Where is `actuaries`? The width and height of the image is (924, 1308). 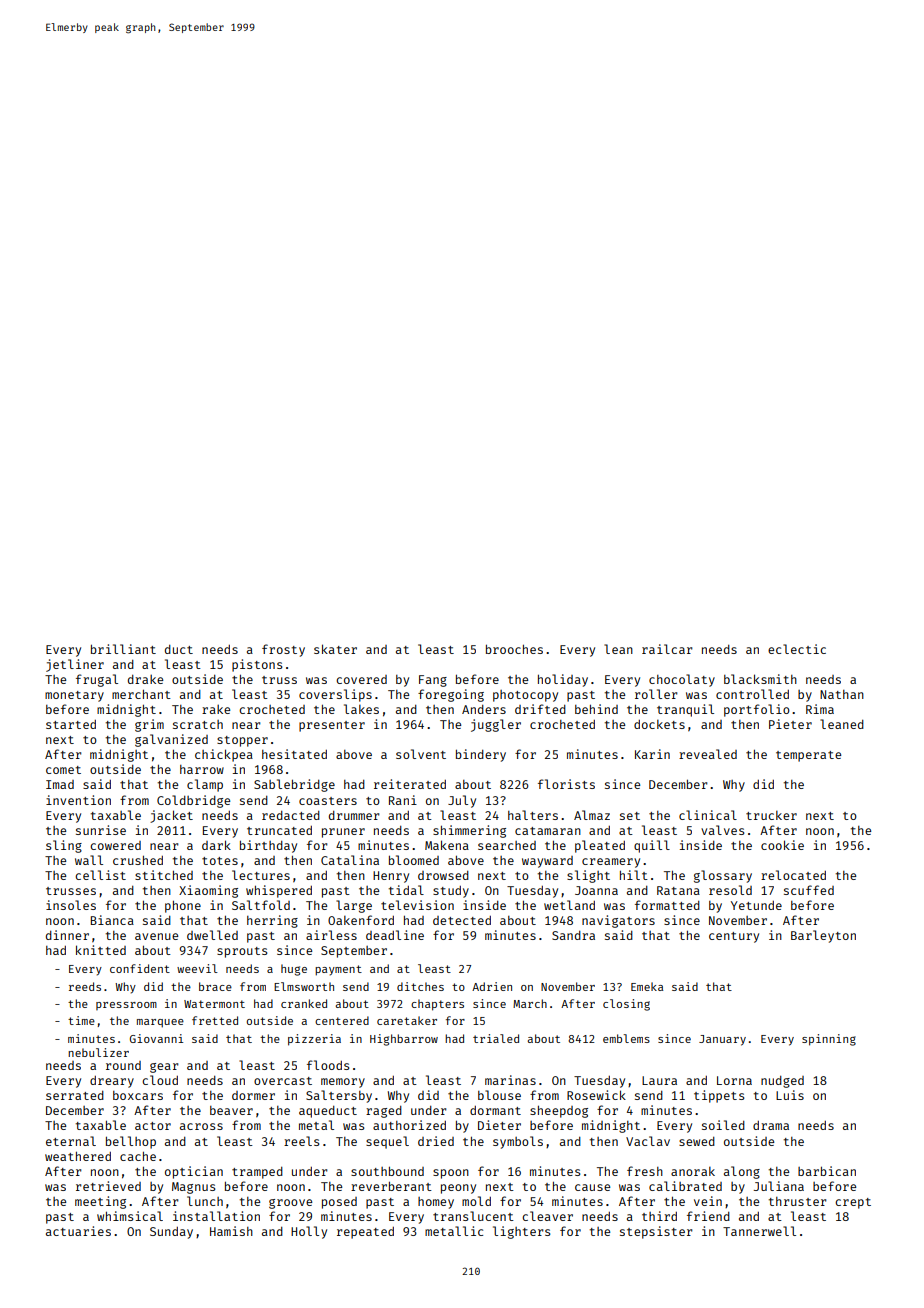 actuaries is located at coordinates (78, 1231).
